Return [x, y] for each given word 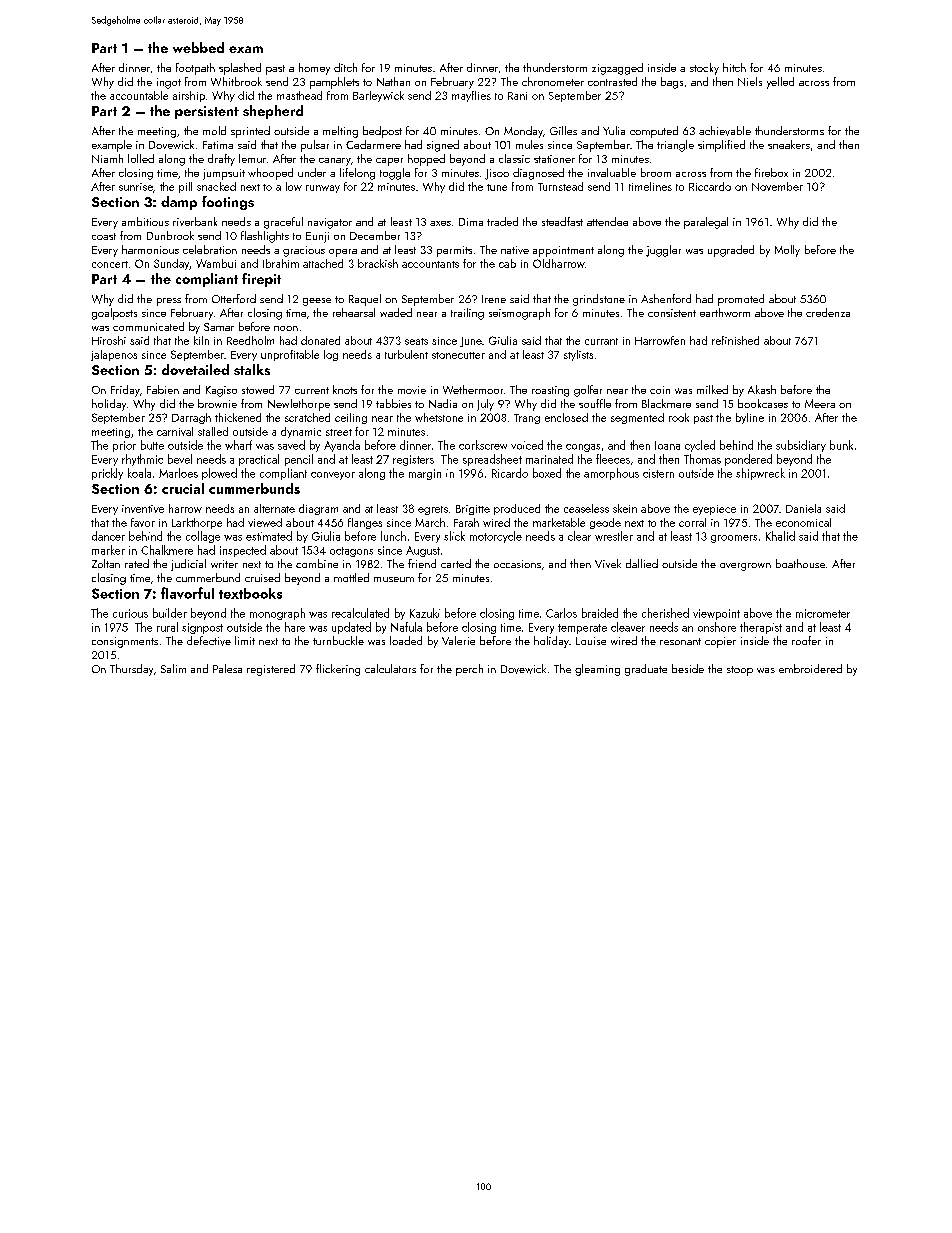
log [331, 355]
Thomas [702, 459]
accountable [139, 95]
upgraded [731, 251]
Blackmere [666, 403]
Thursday [131, 670]
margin [425, 474]
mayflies [471, 96]
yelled [780, 83]
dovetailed [195, 369]
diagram [318, 509]
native [515, 250]
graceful [283, 223]
